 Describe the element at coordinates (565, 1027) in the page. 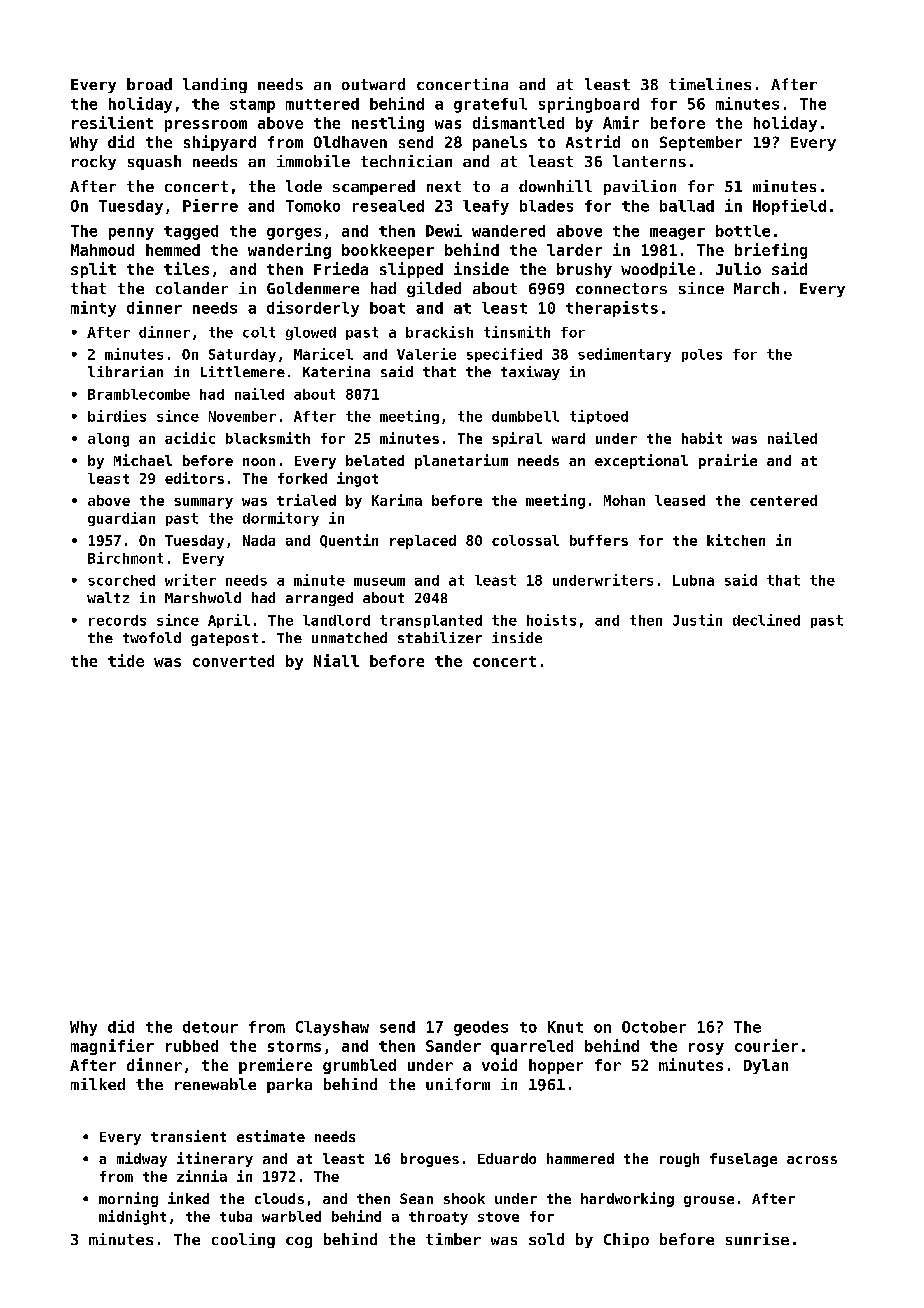

I see `Knut` at that location.
